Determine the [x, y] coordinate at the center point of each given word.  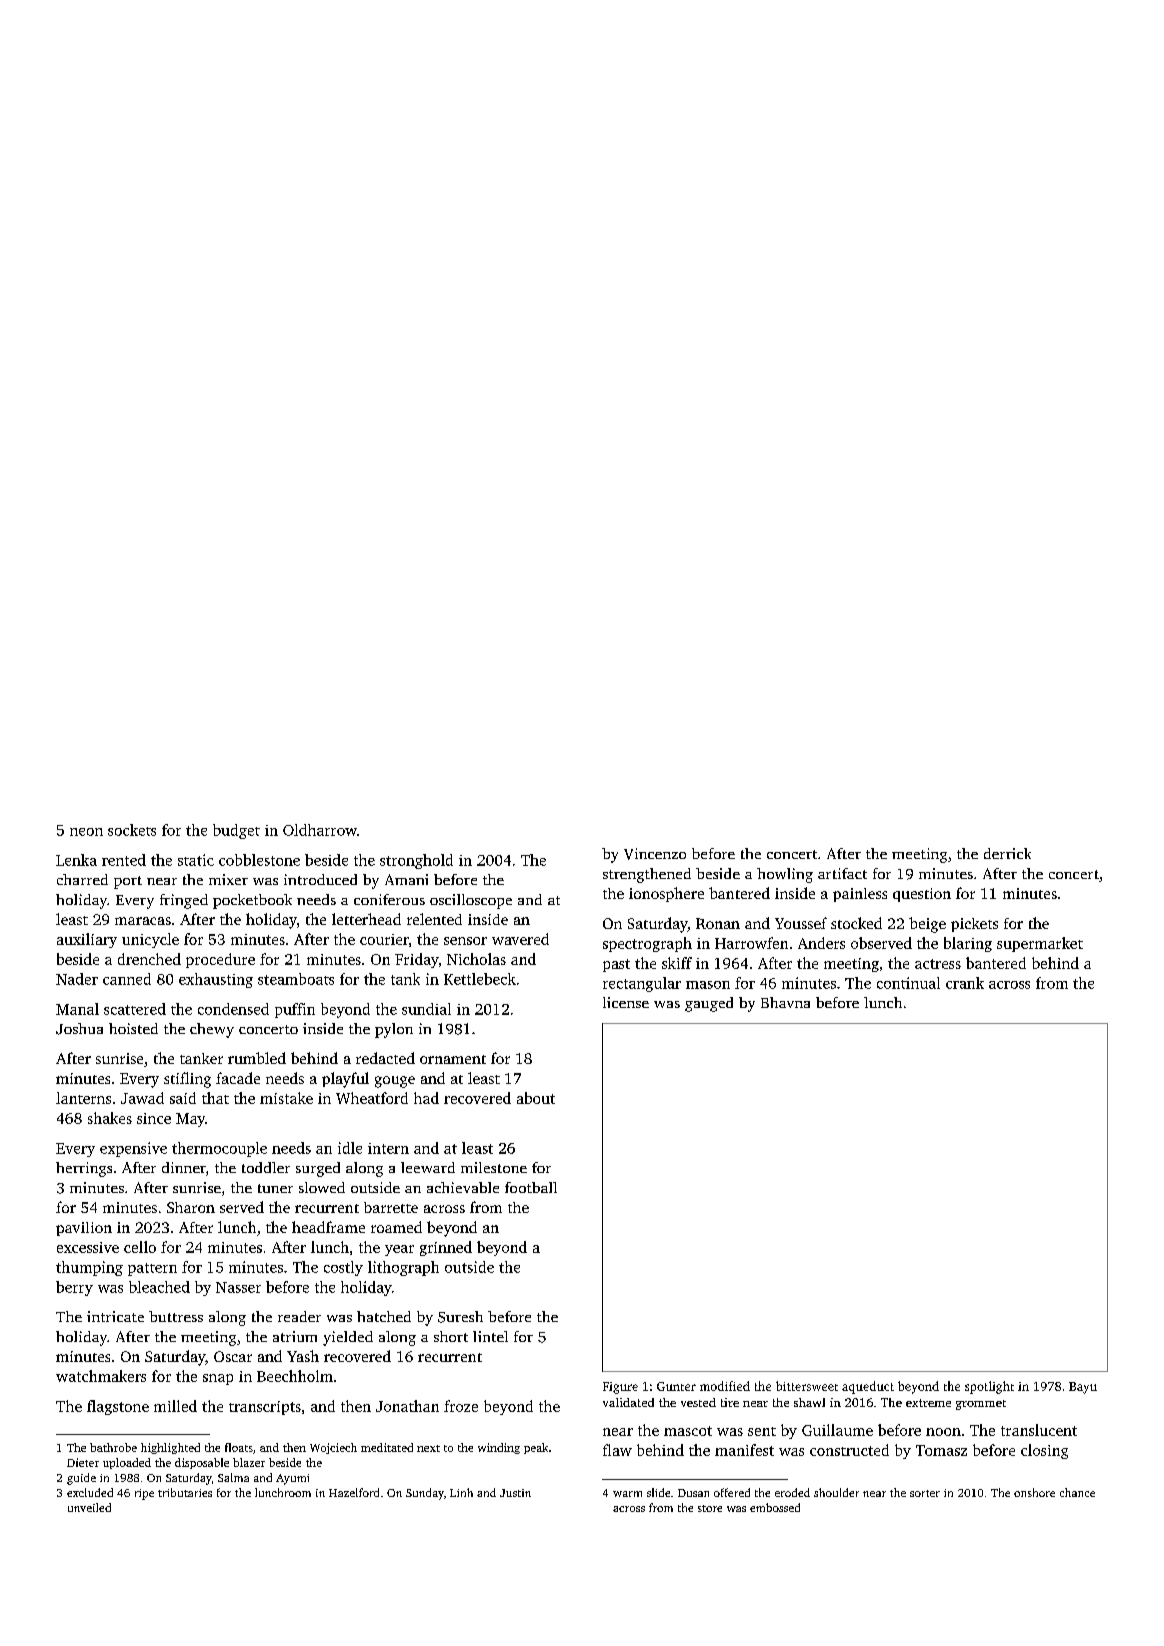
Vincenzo [655, 854]
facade [238, 1078]
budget [236, 831]
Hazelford [354, 1492]
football [531, 1187]
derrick [1007, 853]
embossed [775, 1507]
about [536, 1098]
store [710, 1508]
